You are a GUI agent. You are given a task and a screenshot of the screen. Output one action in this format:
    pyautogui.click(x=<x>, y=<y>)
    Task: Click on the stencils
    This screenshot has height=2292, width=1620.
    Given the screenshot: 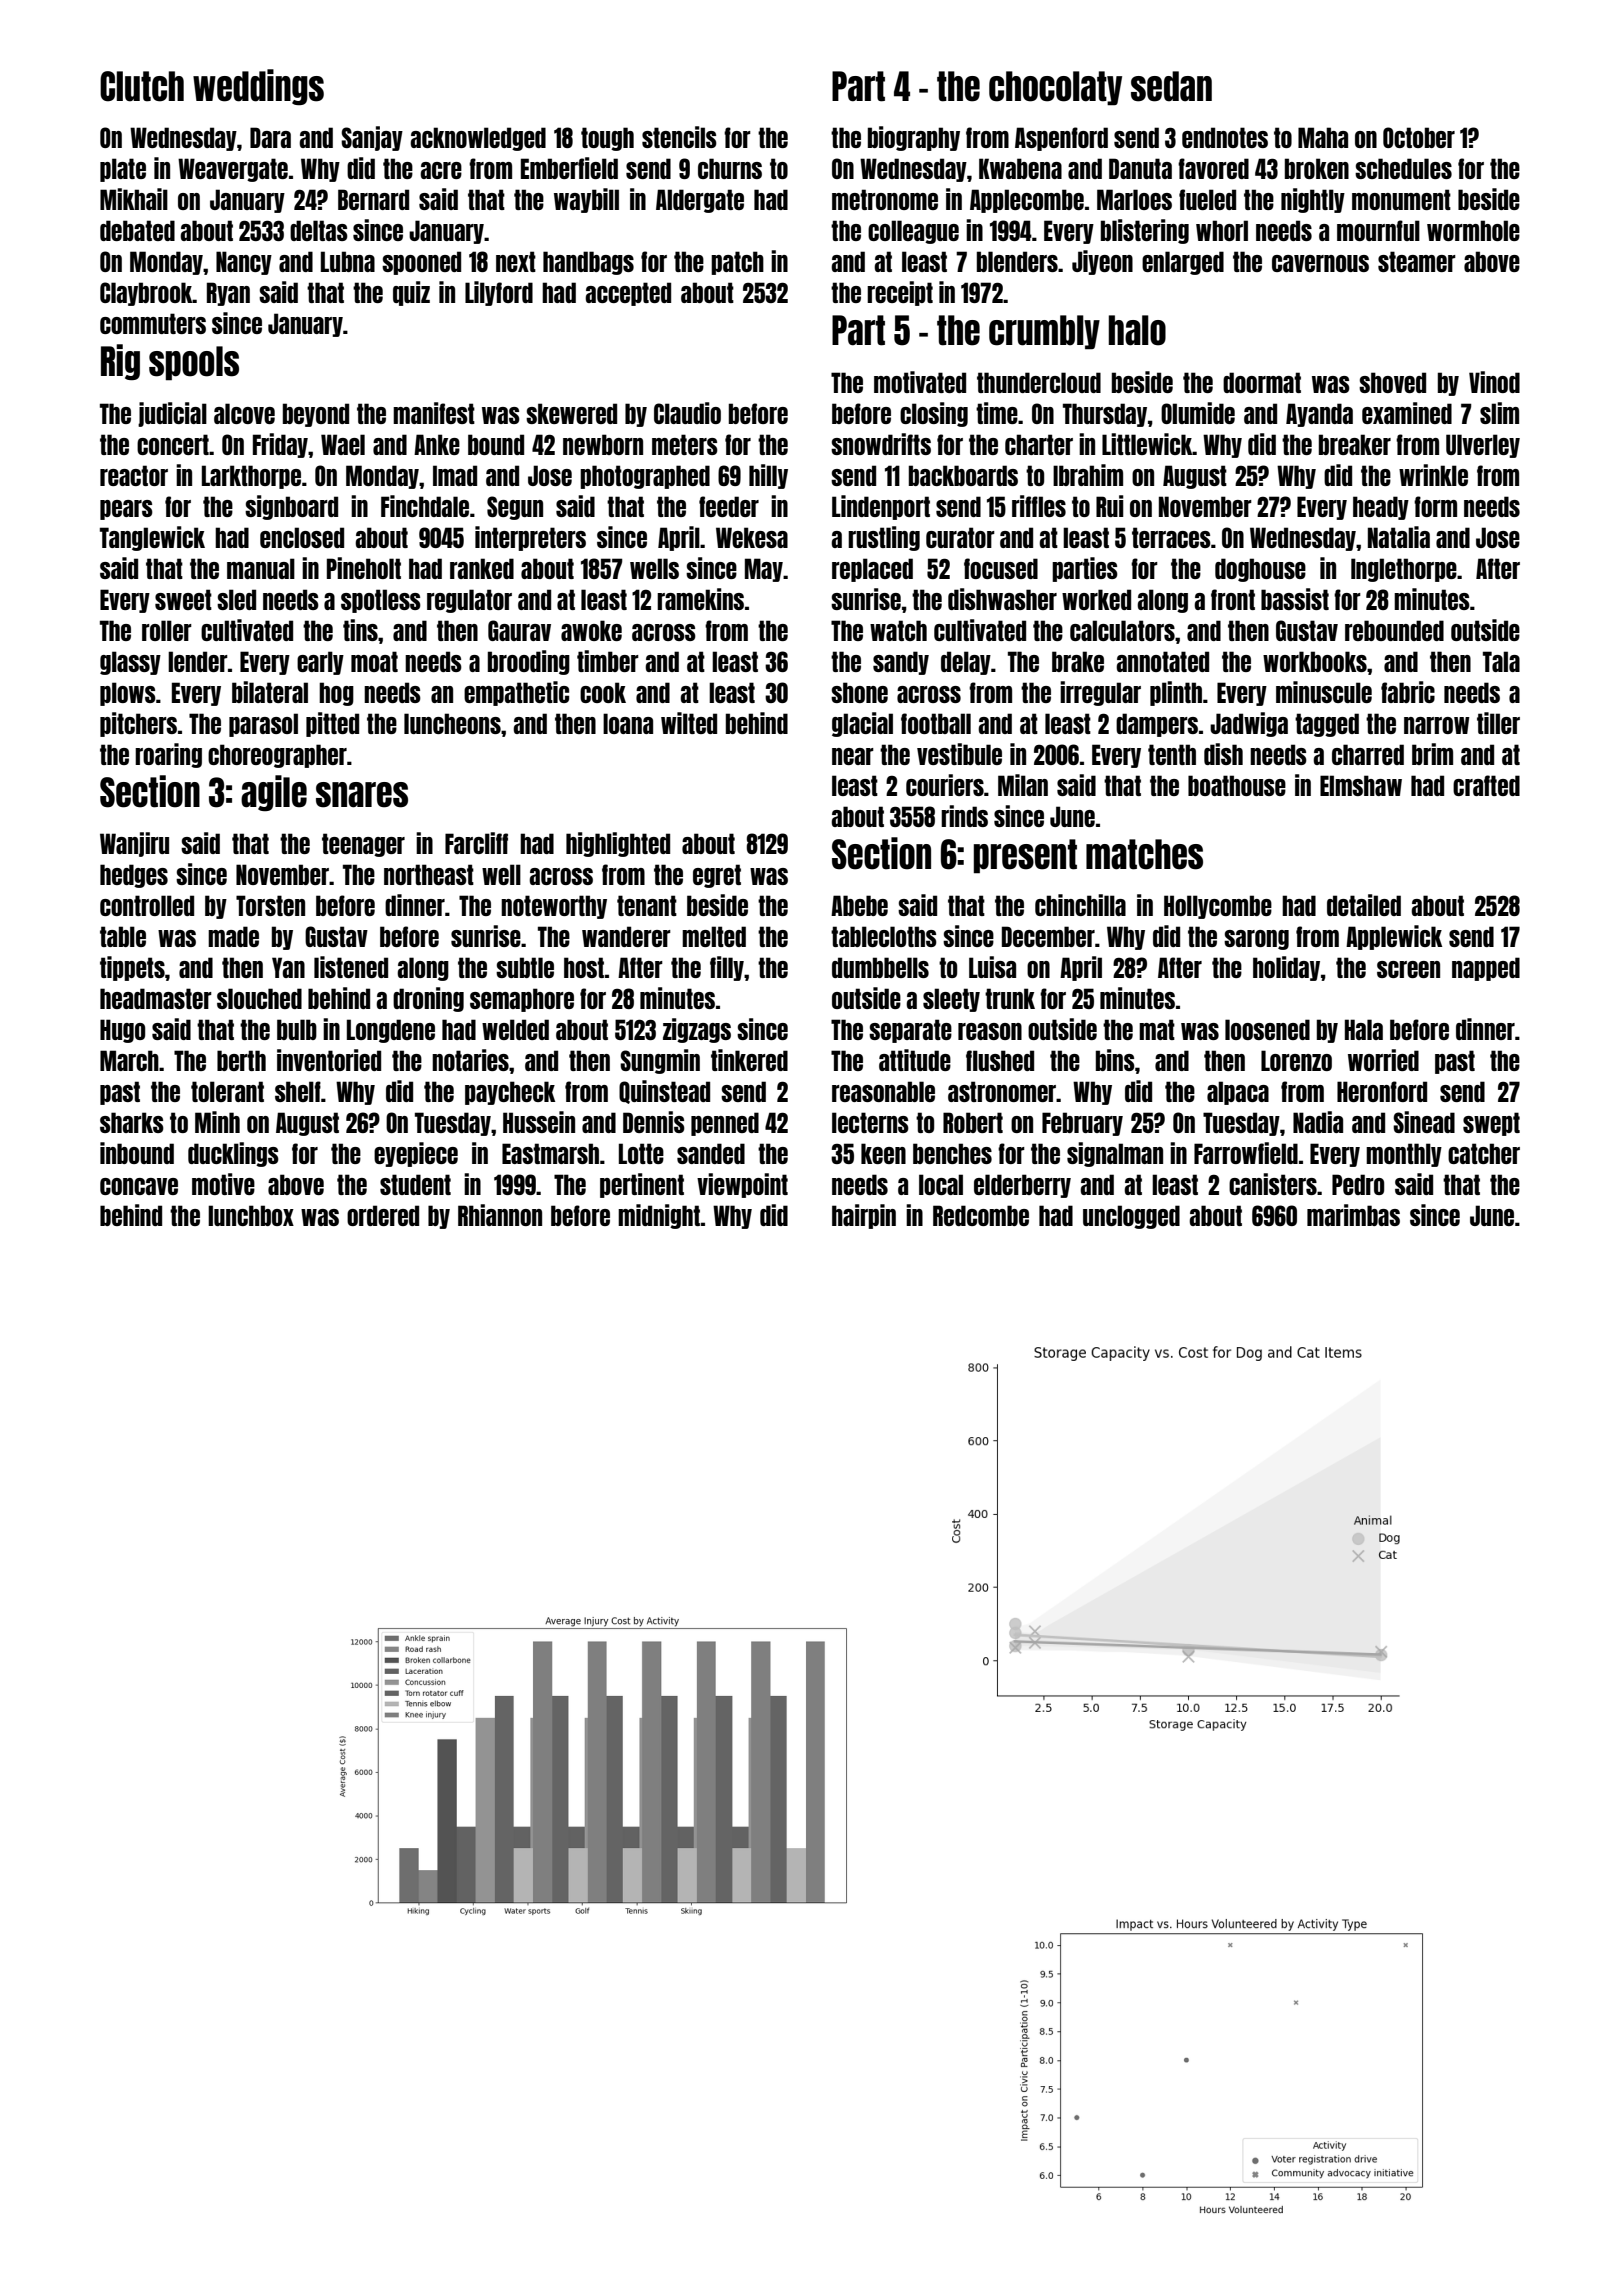 What is the action you would take?
    pyautogui.click(x=679, y=137)
